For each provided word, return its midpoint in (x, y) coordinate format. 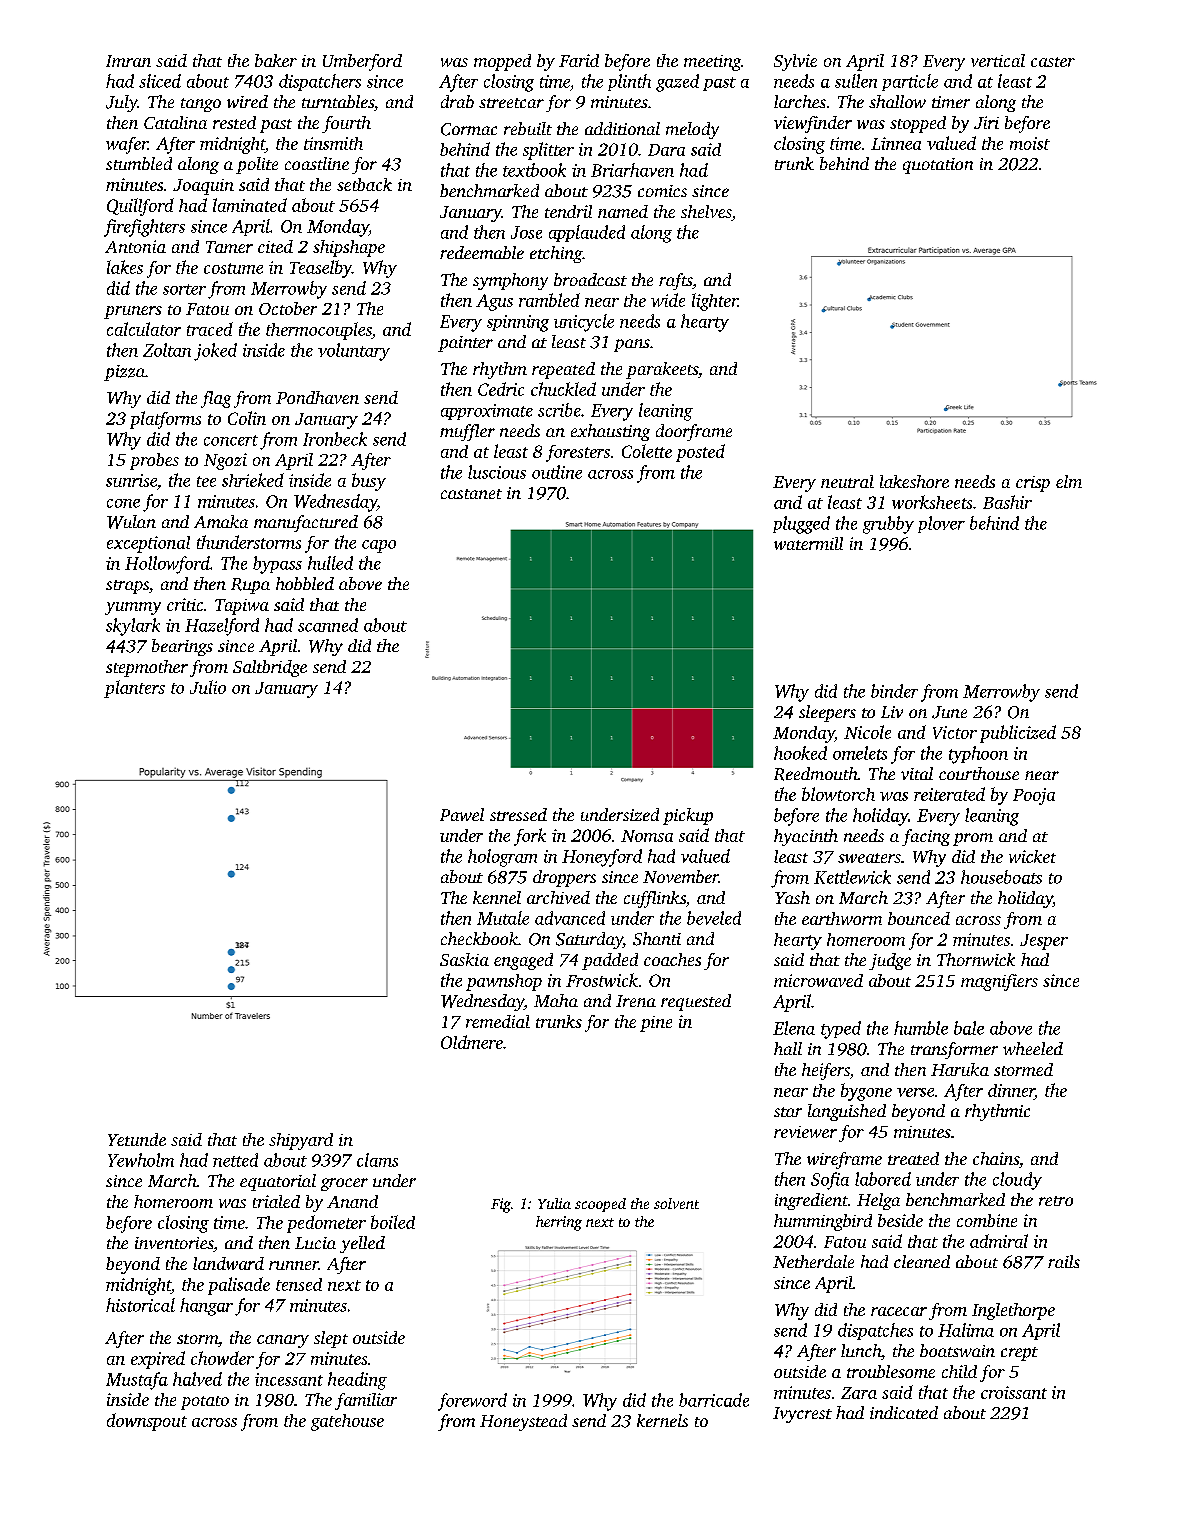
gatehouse (347, 1422)
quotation (938, 166)
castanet (471, 494)
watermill (808, 543)
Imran (128, 61)
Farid (579, 60)
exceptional (148, 544)
